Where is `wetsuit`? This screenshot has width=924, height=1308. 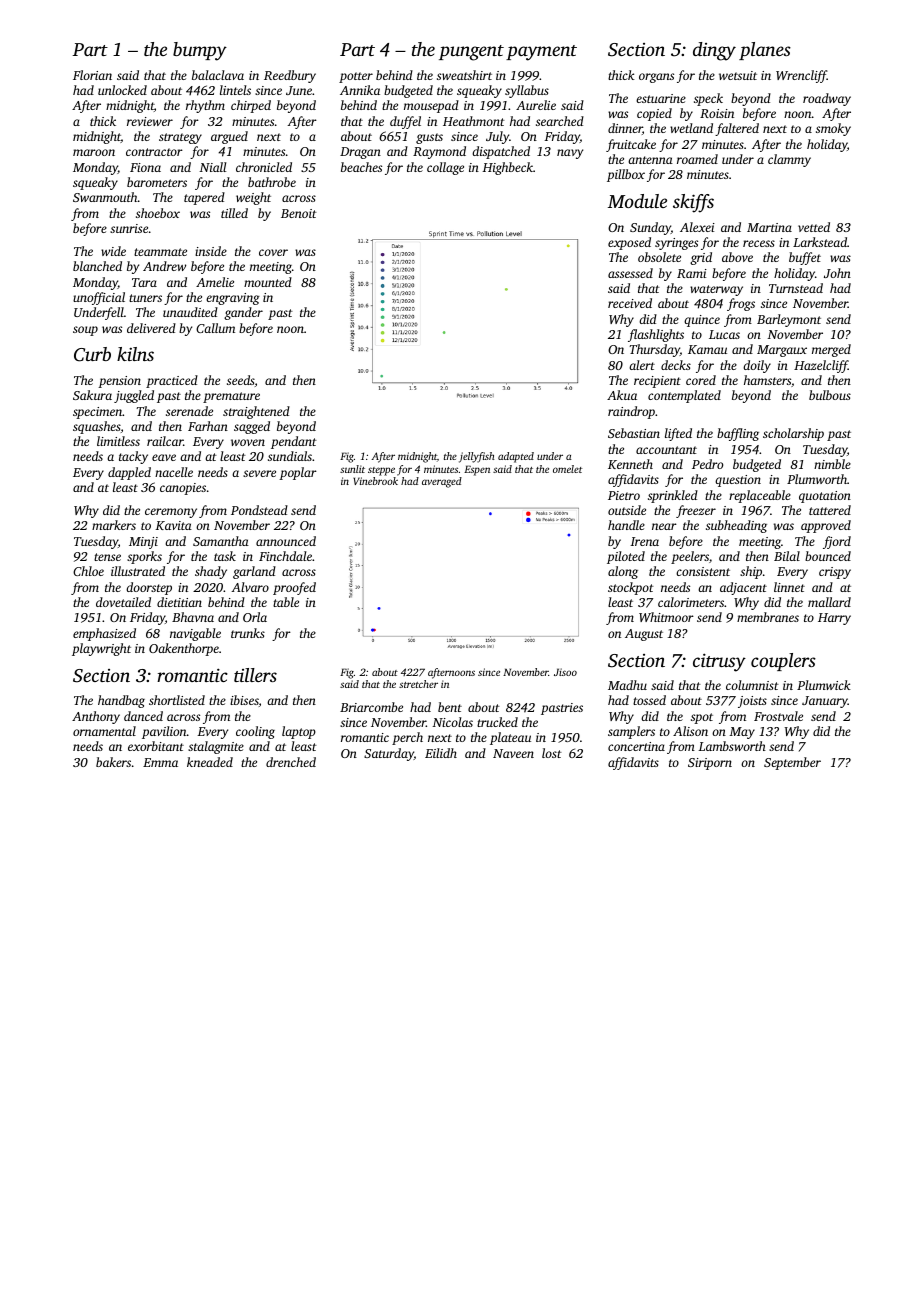 wetsuit is located at coordinates (738, 75).
